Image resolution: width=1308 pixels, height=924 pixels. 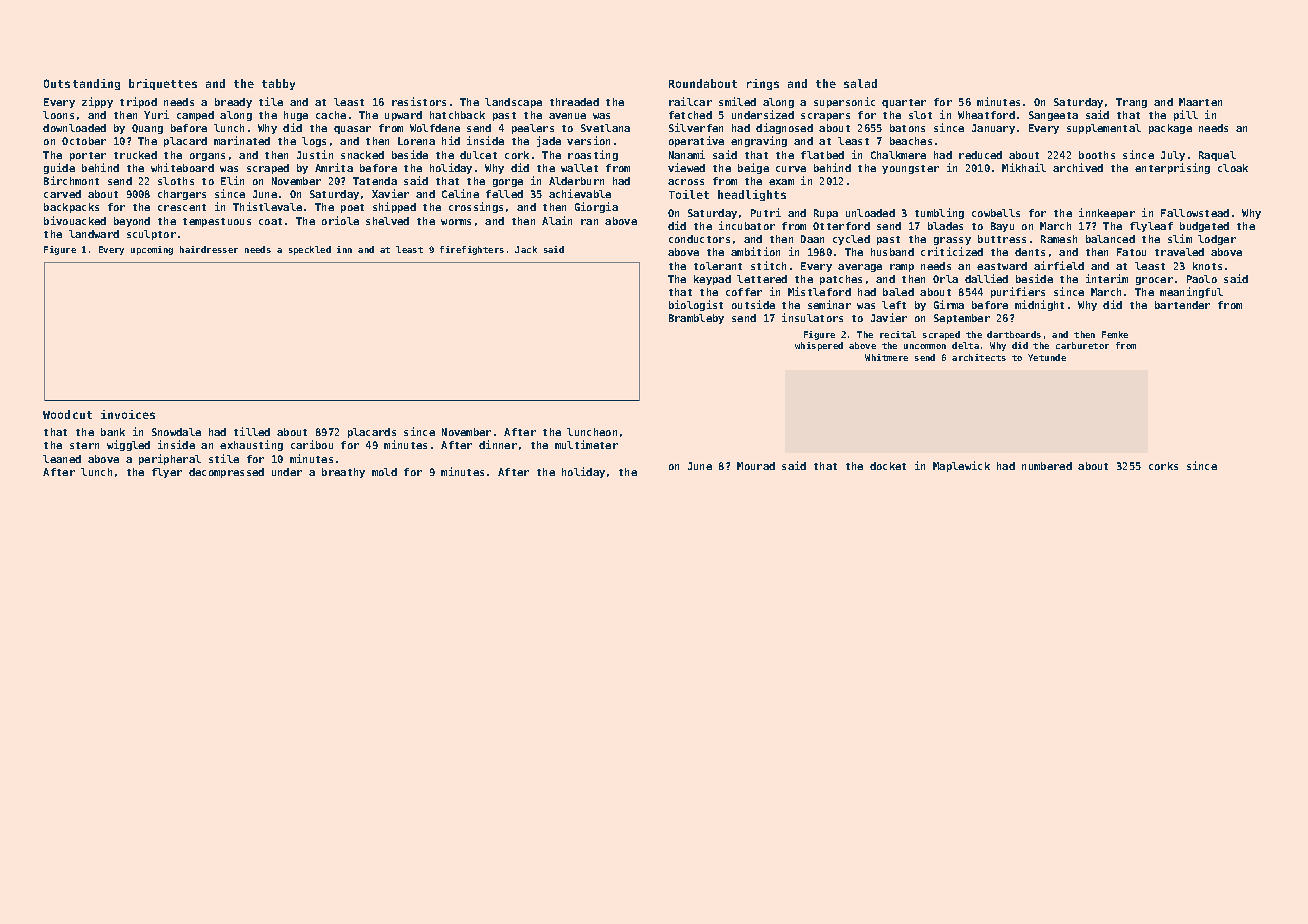 I want to click on Jack, so click(x=526, y=249).
